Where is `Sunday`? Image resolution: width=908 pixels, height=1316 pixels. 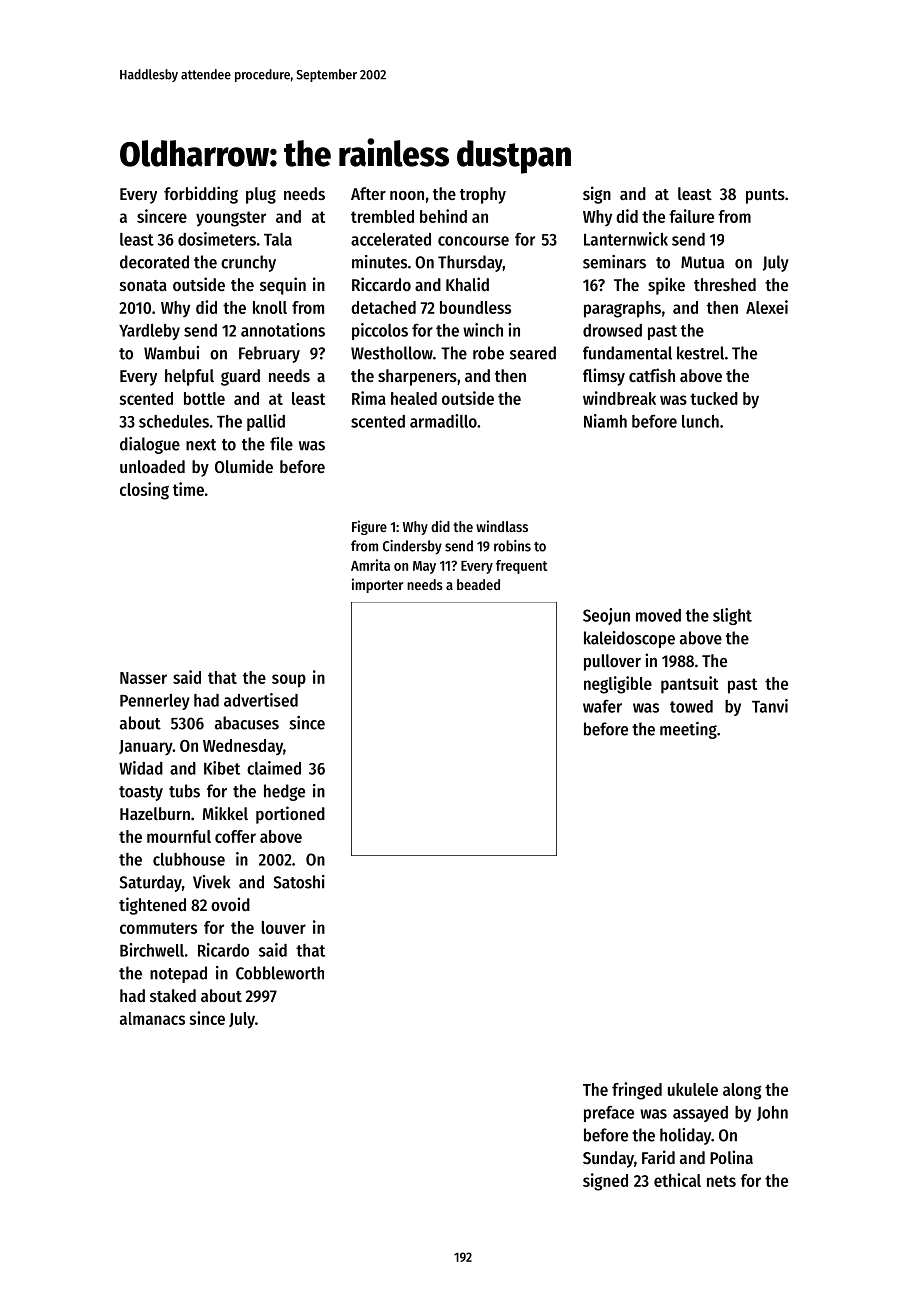
Sunday is located at coordinates (608, 1159).
